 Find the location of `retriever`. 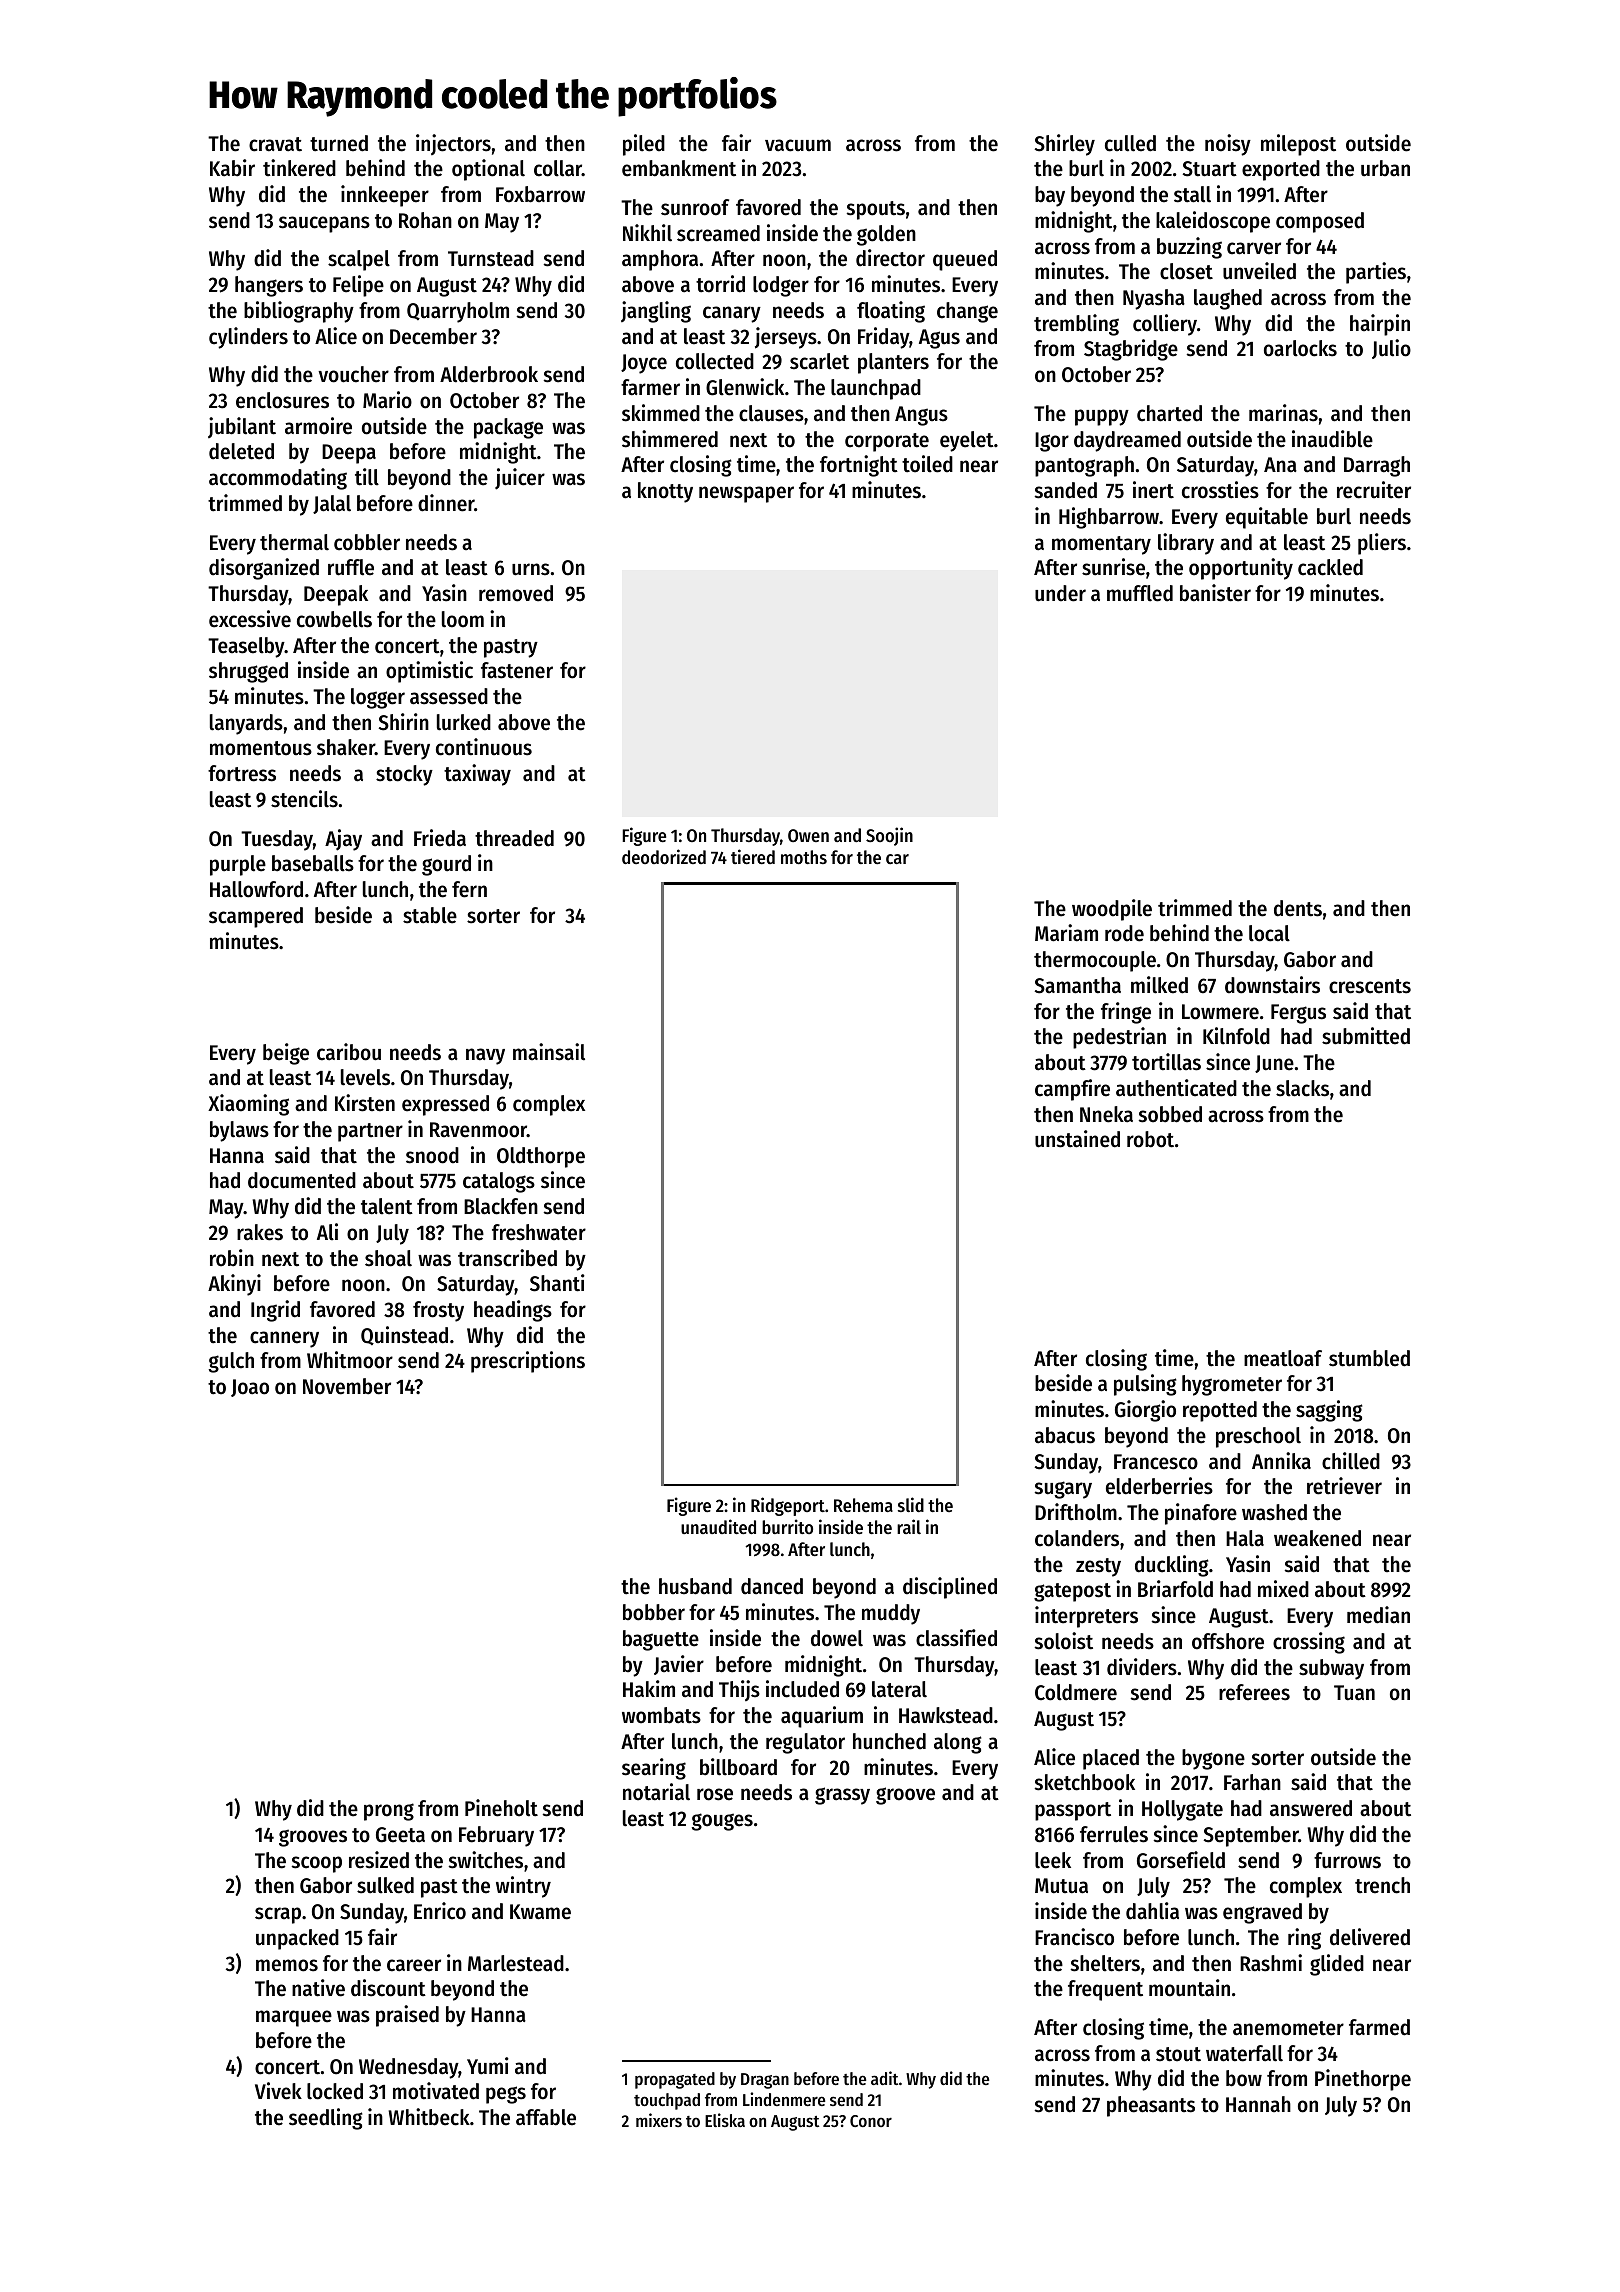

retriever is located at coordinates (1344, 1486).
